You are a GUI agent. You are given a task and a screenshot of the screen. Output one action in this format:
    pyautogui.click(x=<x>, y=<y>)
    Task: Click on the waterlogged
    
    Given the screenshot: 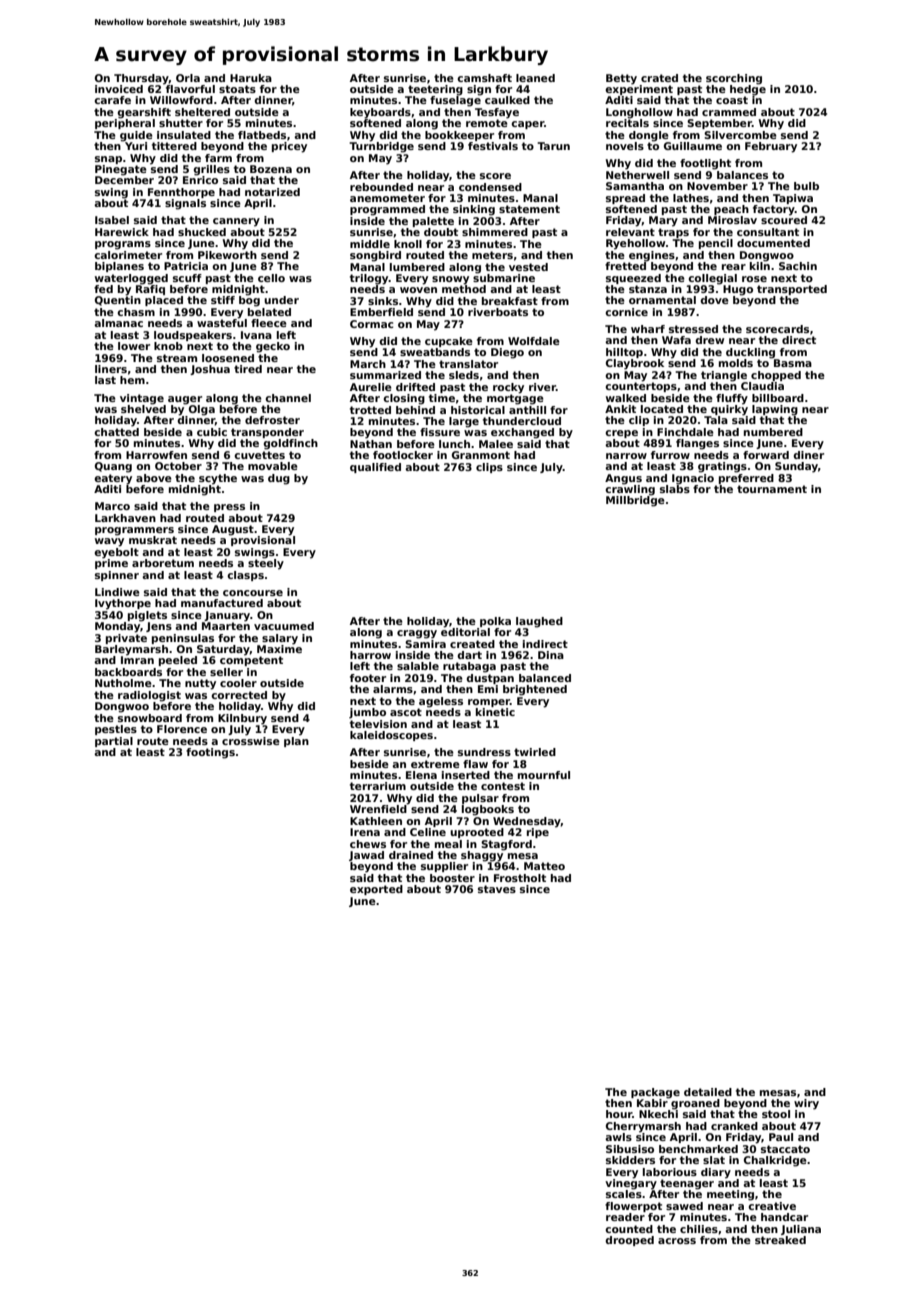 What is the action you would take?
    pyautogui.click(x=131, y=279)
